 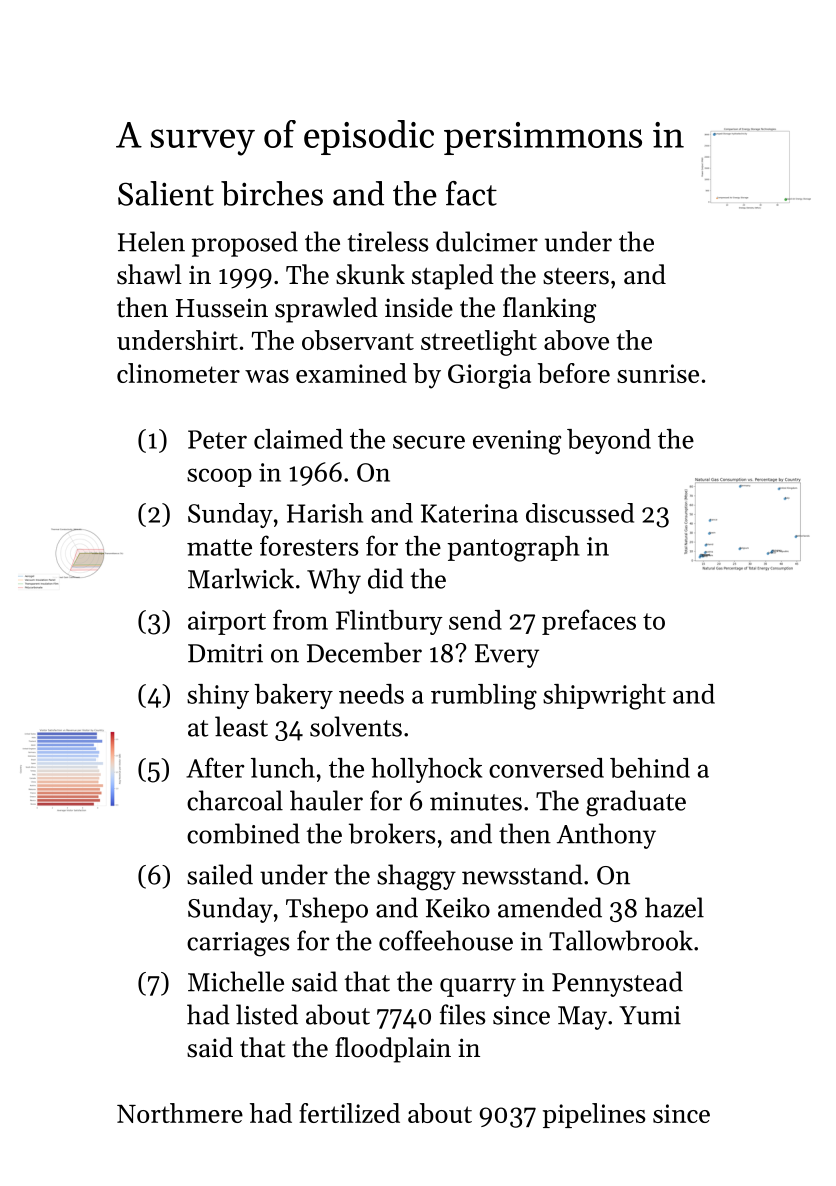 I want to click on tireless, so click(x=388, y=241).
